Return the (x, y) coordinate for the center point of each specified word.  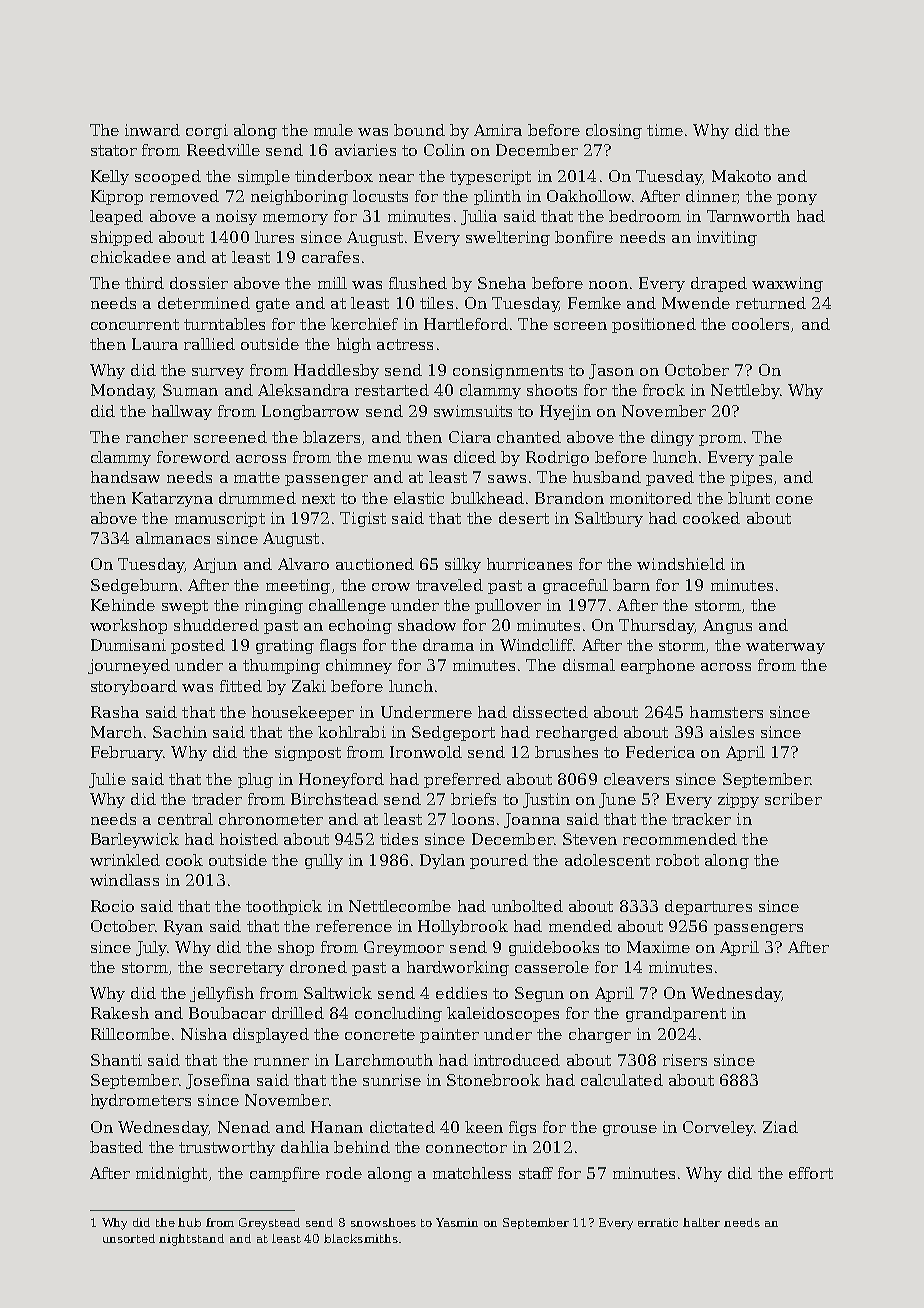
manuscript (220, 519)
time (665, 130)
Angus (727, 626)
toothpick (284, 907)
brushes (566, 752)
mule (333, 130)
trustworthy (227, 1148)
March (116, 732)
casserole (552, 967)
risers (685, 1060)
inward (152, 130)
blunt (749, 498)
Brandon (569, 498)
